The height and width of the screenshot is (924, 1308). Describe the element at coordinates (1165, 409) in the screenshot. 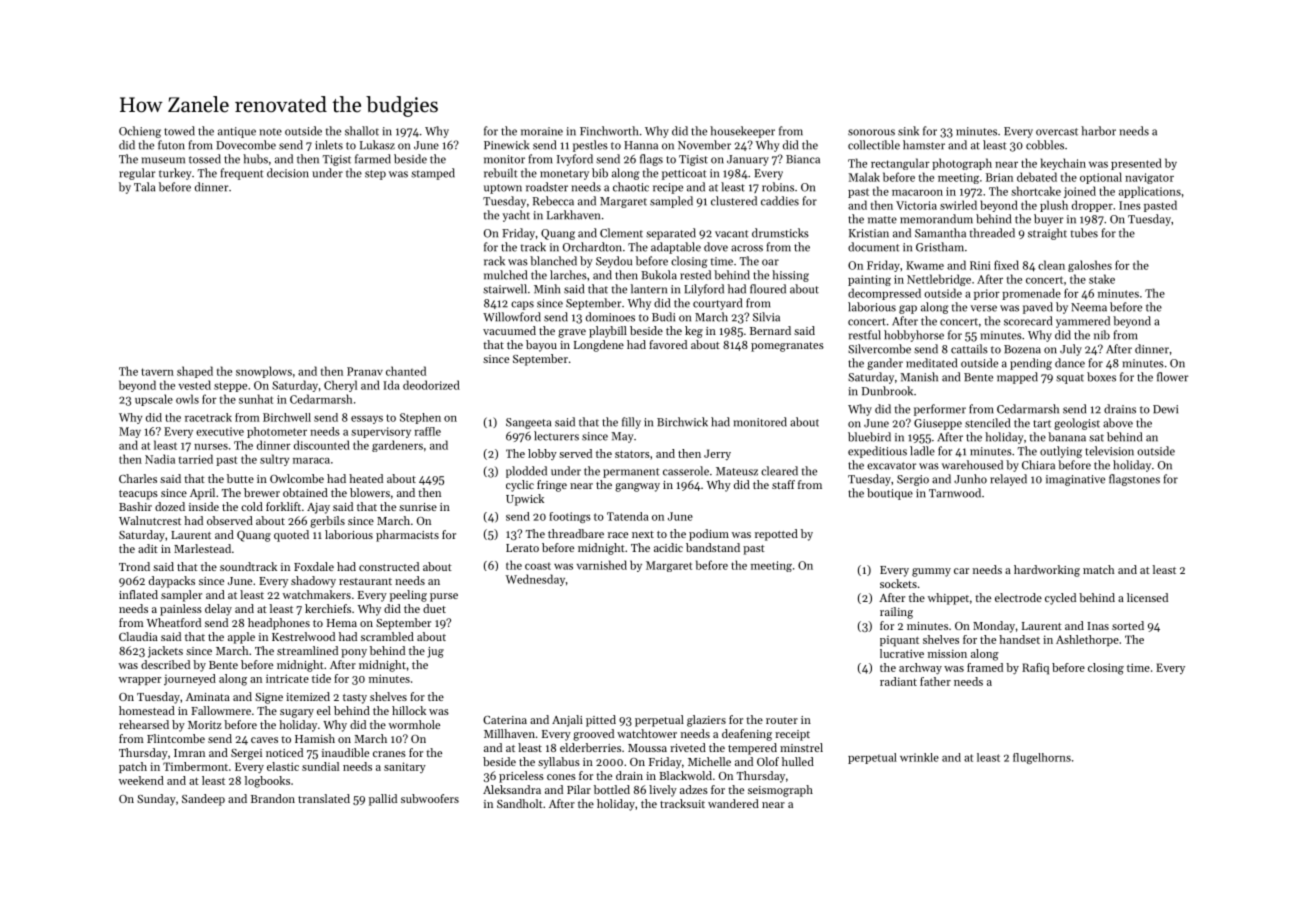

I see `Dewi` at that location.
